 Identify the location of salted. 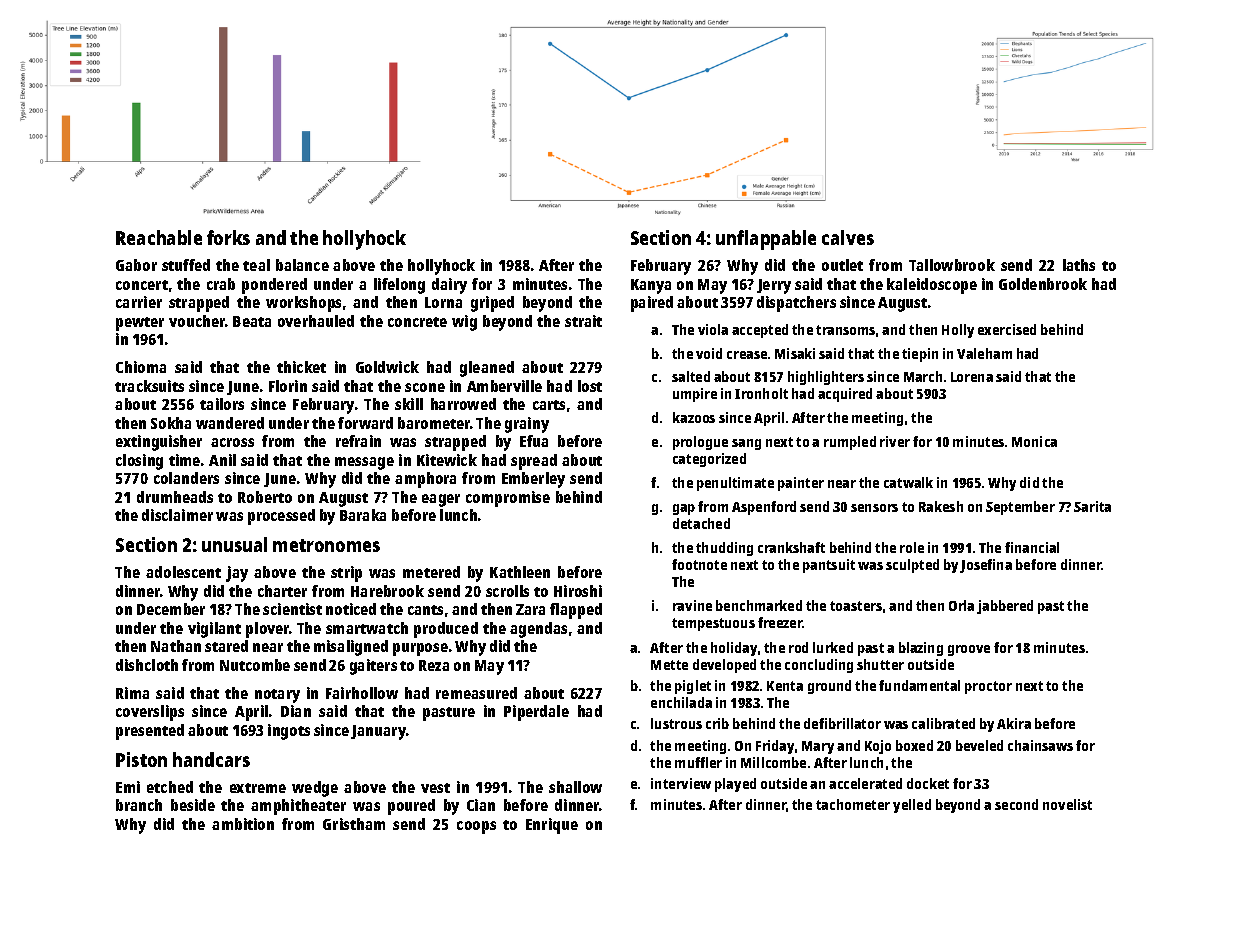
(691, 376).
